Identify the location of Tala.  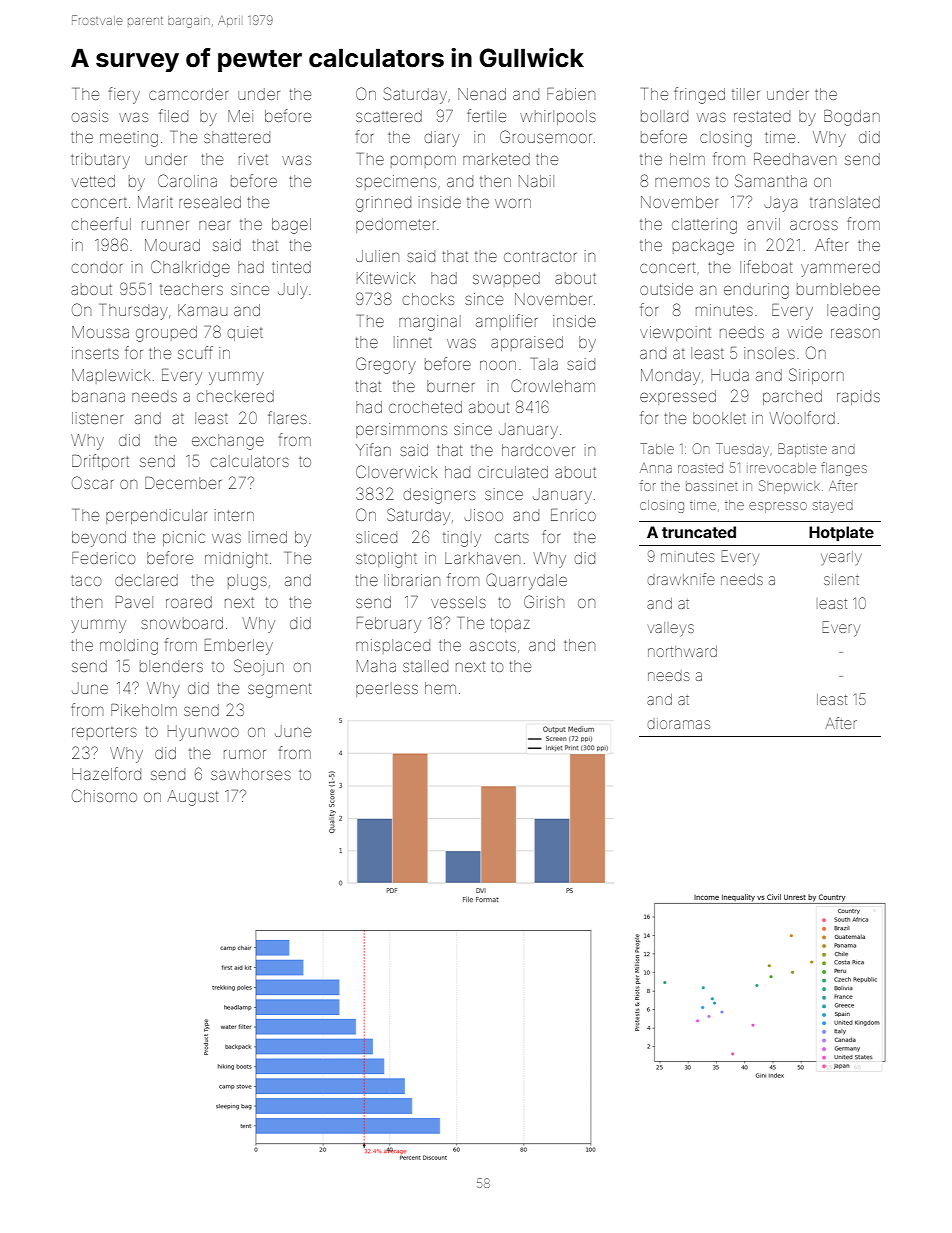
(545, 364).
